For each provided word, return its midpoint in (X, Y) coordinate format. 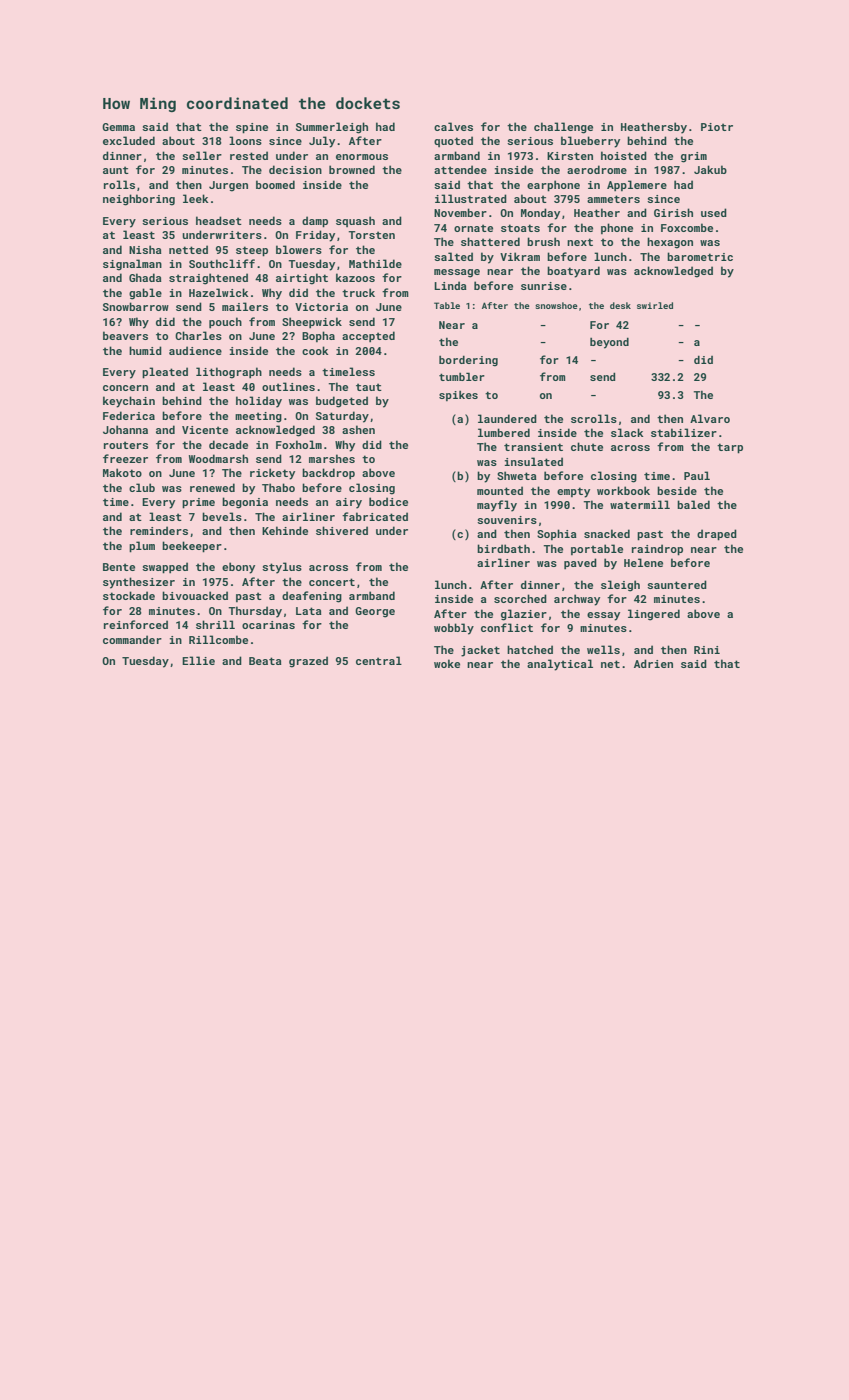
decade (228, 444)
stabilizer (684, 432)
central (379, 660)
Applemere (637, 185)
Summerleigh (332, 128)
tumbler (462, 376)
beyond (609, 343)
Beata (265, 661)
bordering (468, 361)
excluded (129, 140)
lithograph (229, 373)
